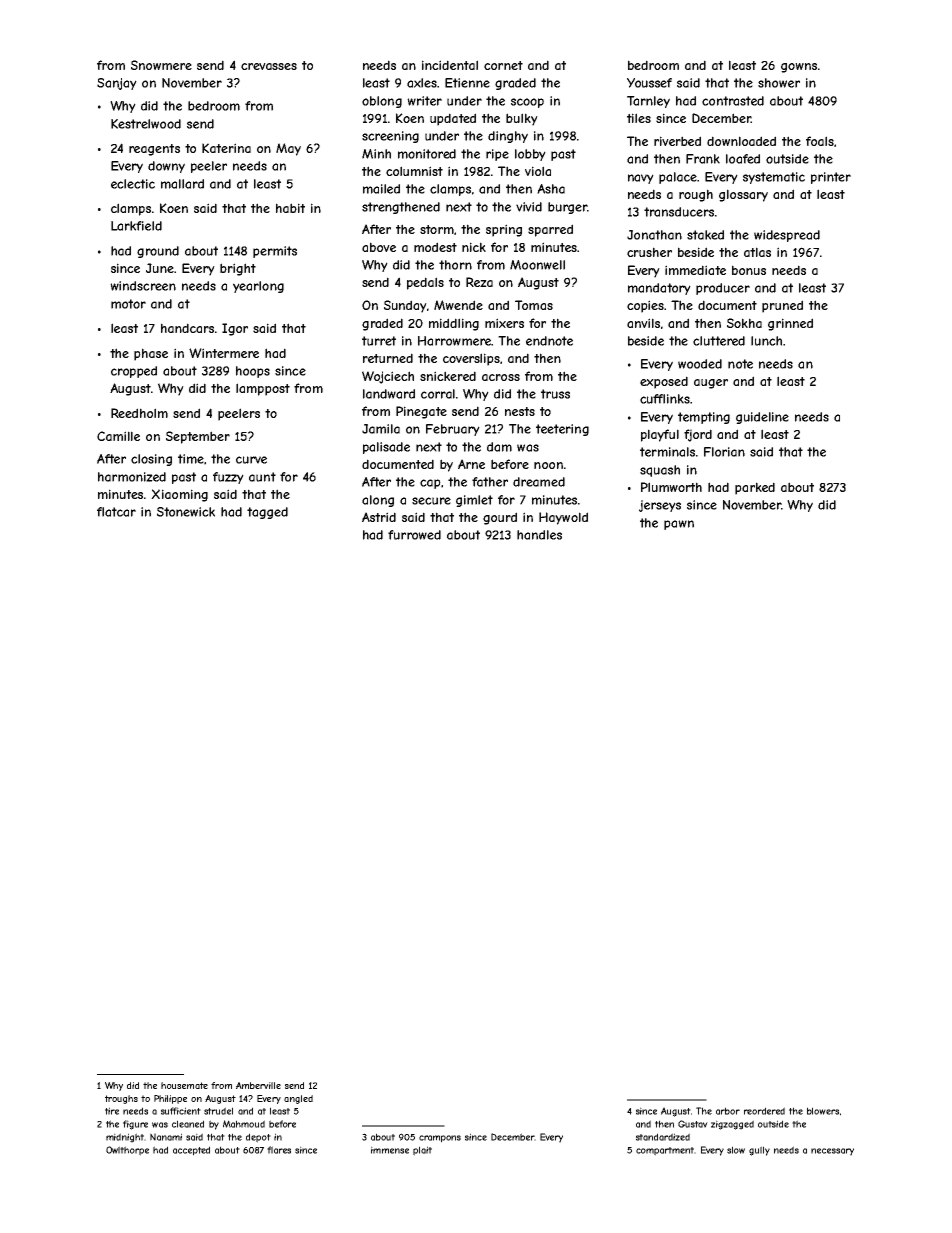 The width and height of the image is (952, 1233). I want to click on reordered, so click(764, 1111).
